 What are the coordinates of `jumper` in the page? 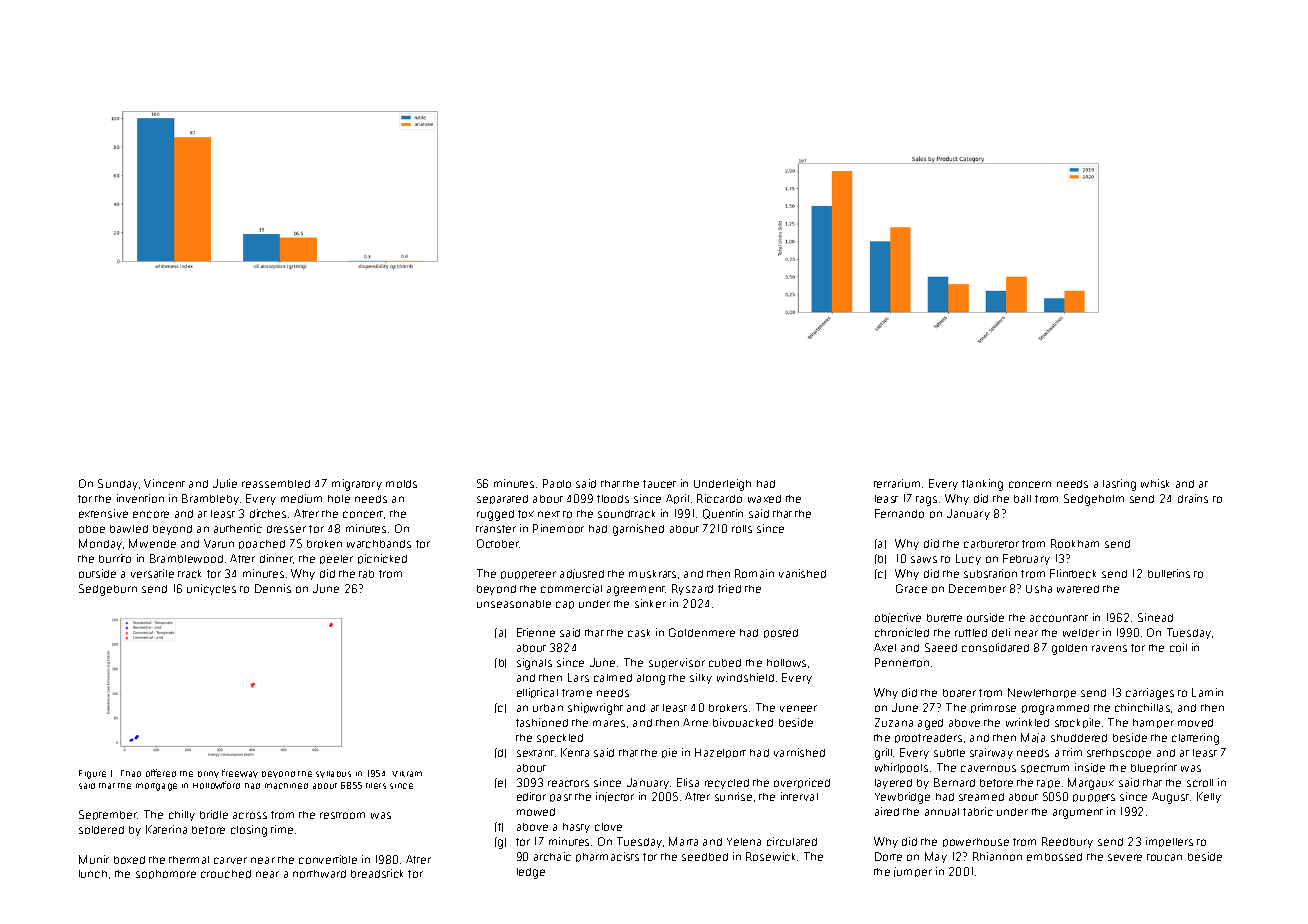 It's located at (913, 872).
